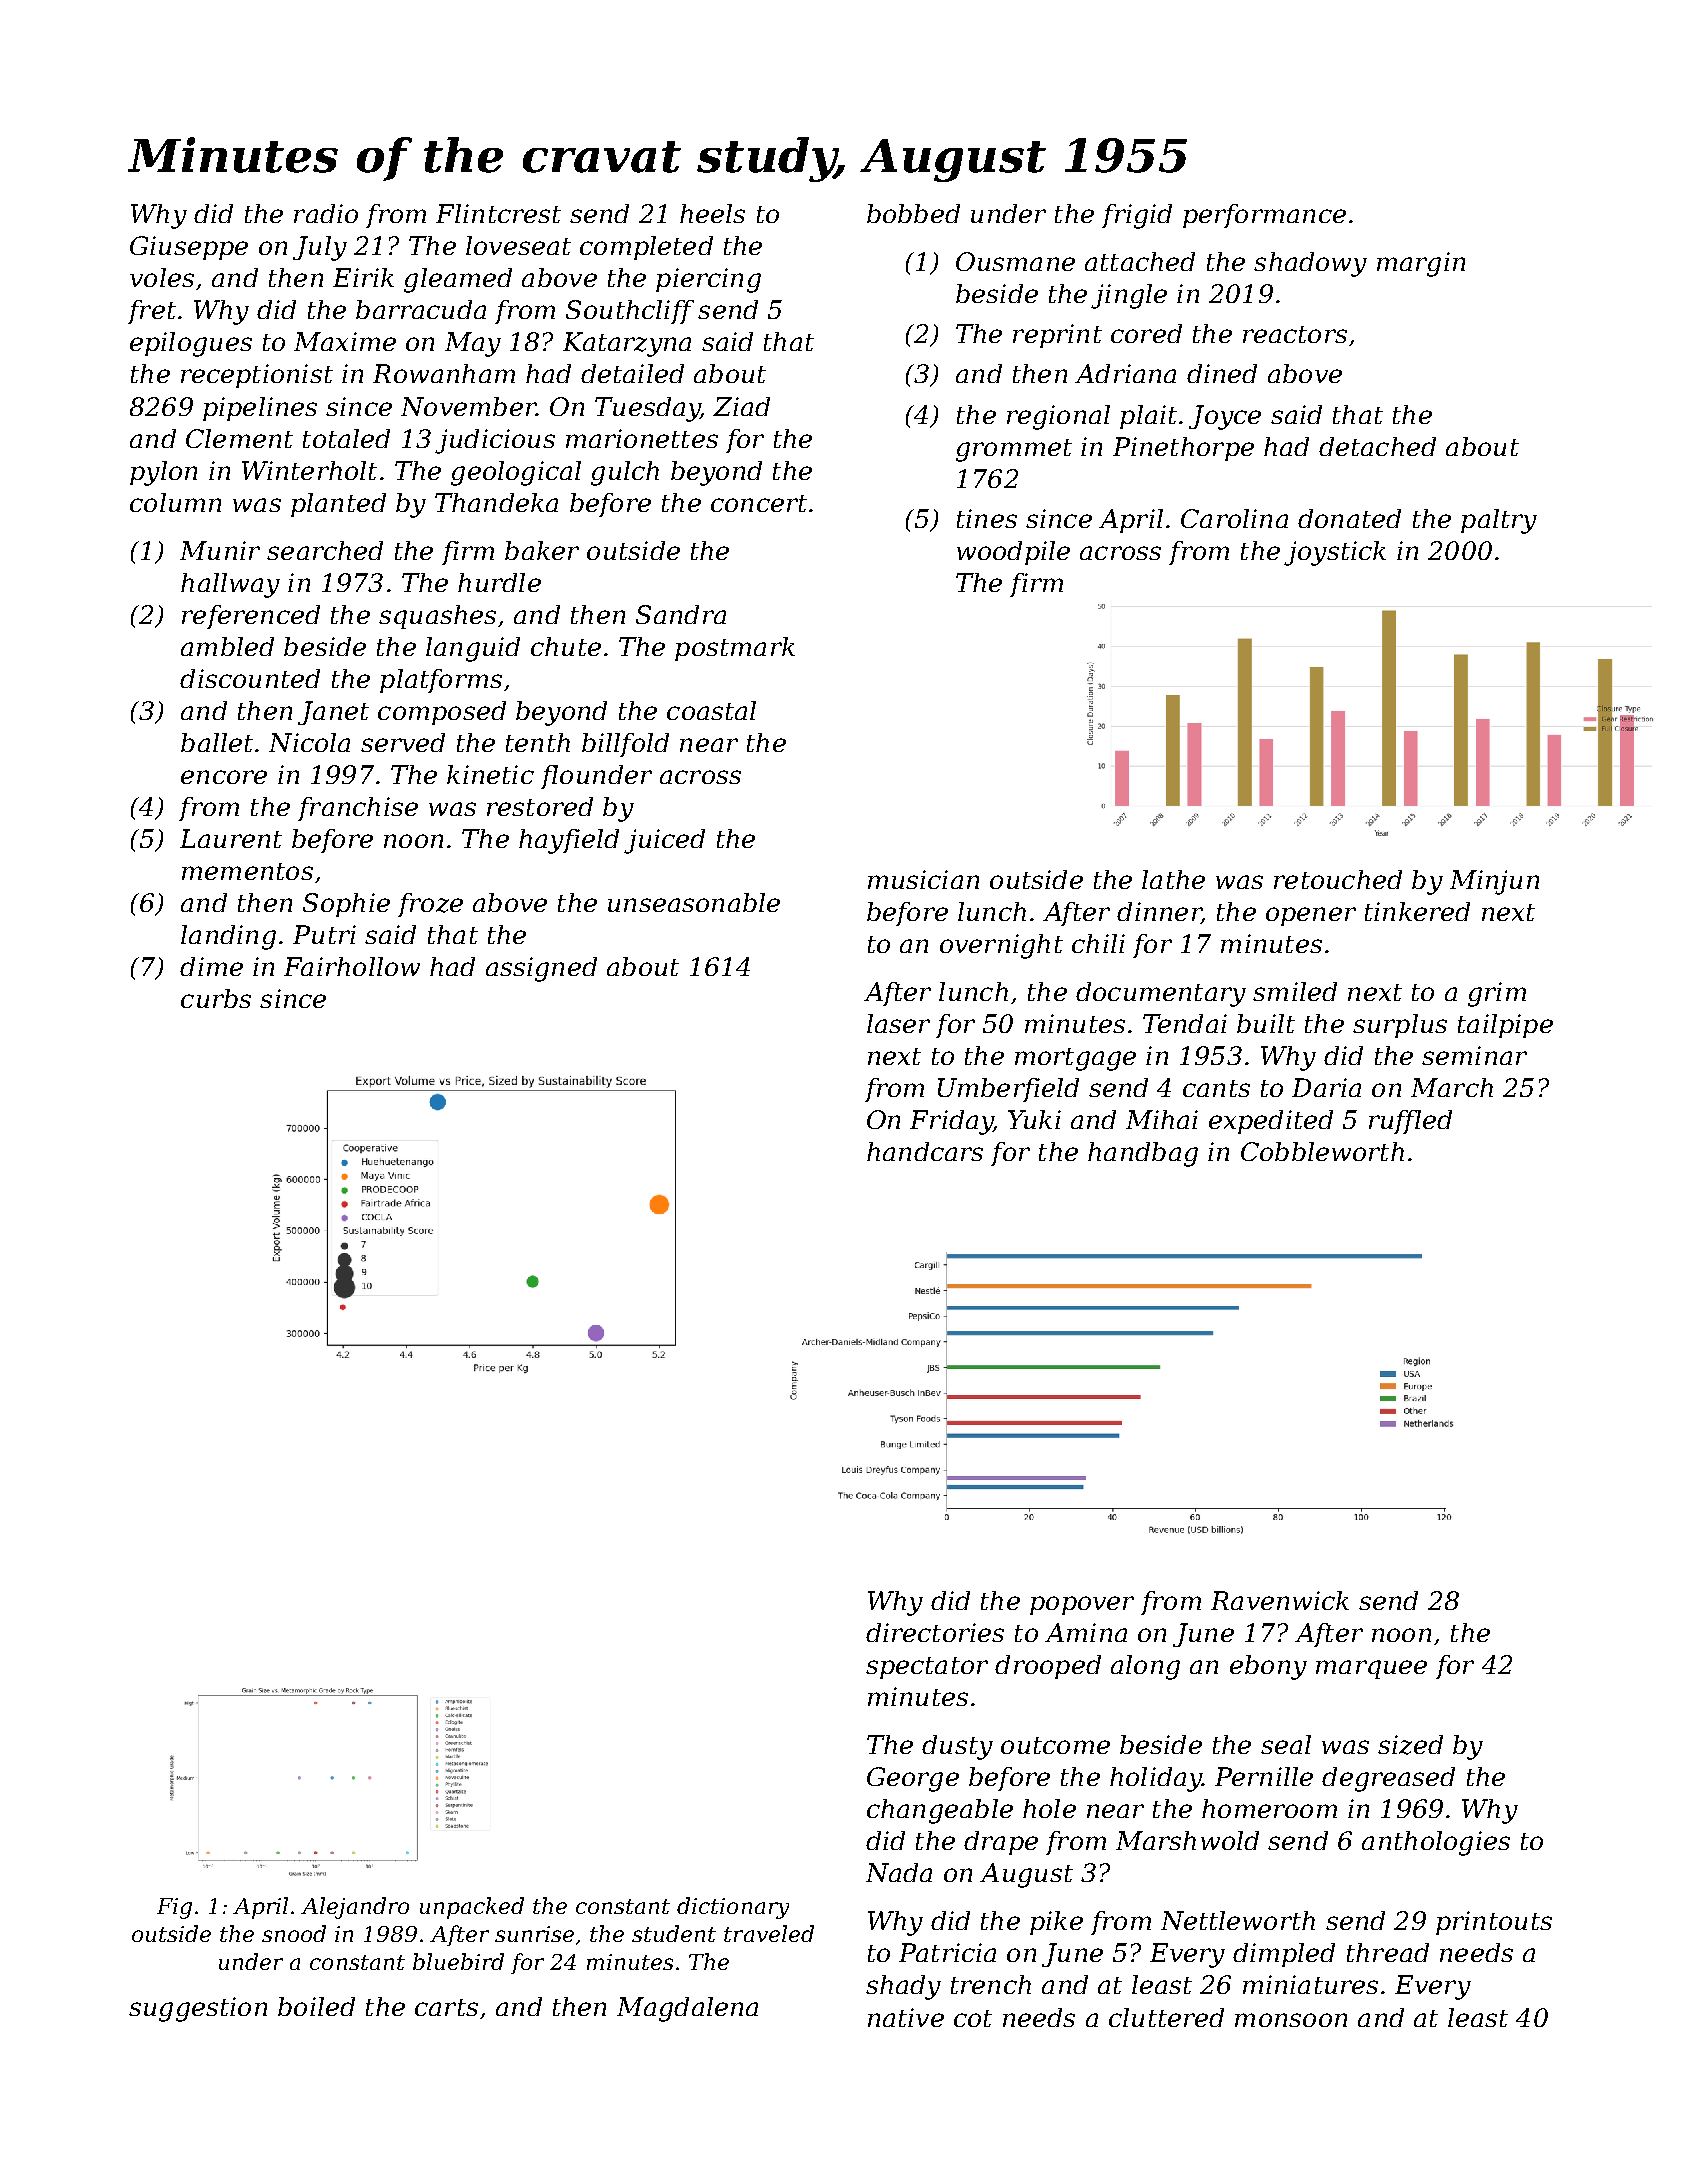 This document has height=2178, width=1683. Describe the element at coordinates (935, 1632) in the document. I see `directories` at that location.
